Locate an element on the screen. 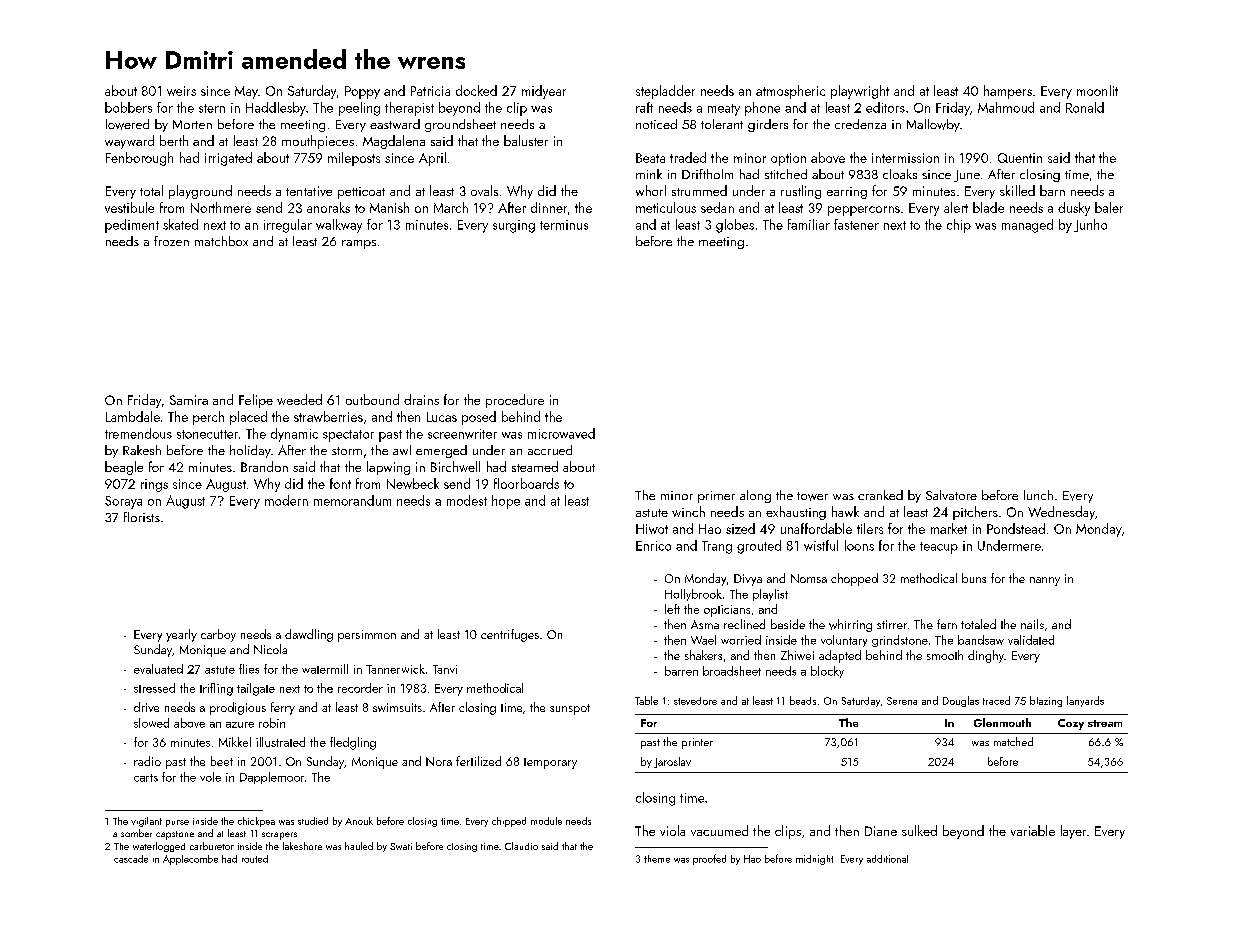  strawberries is located at coordinates (328, 416).
